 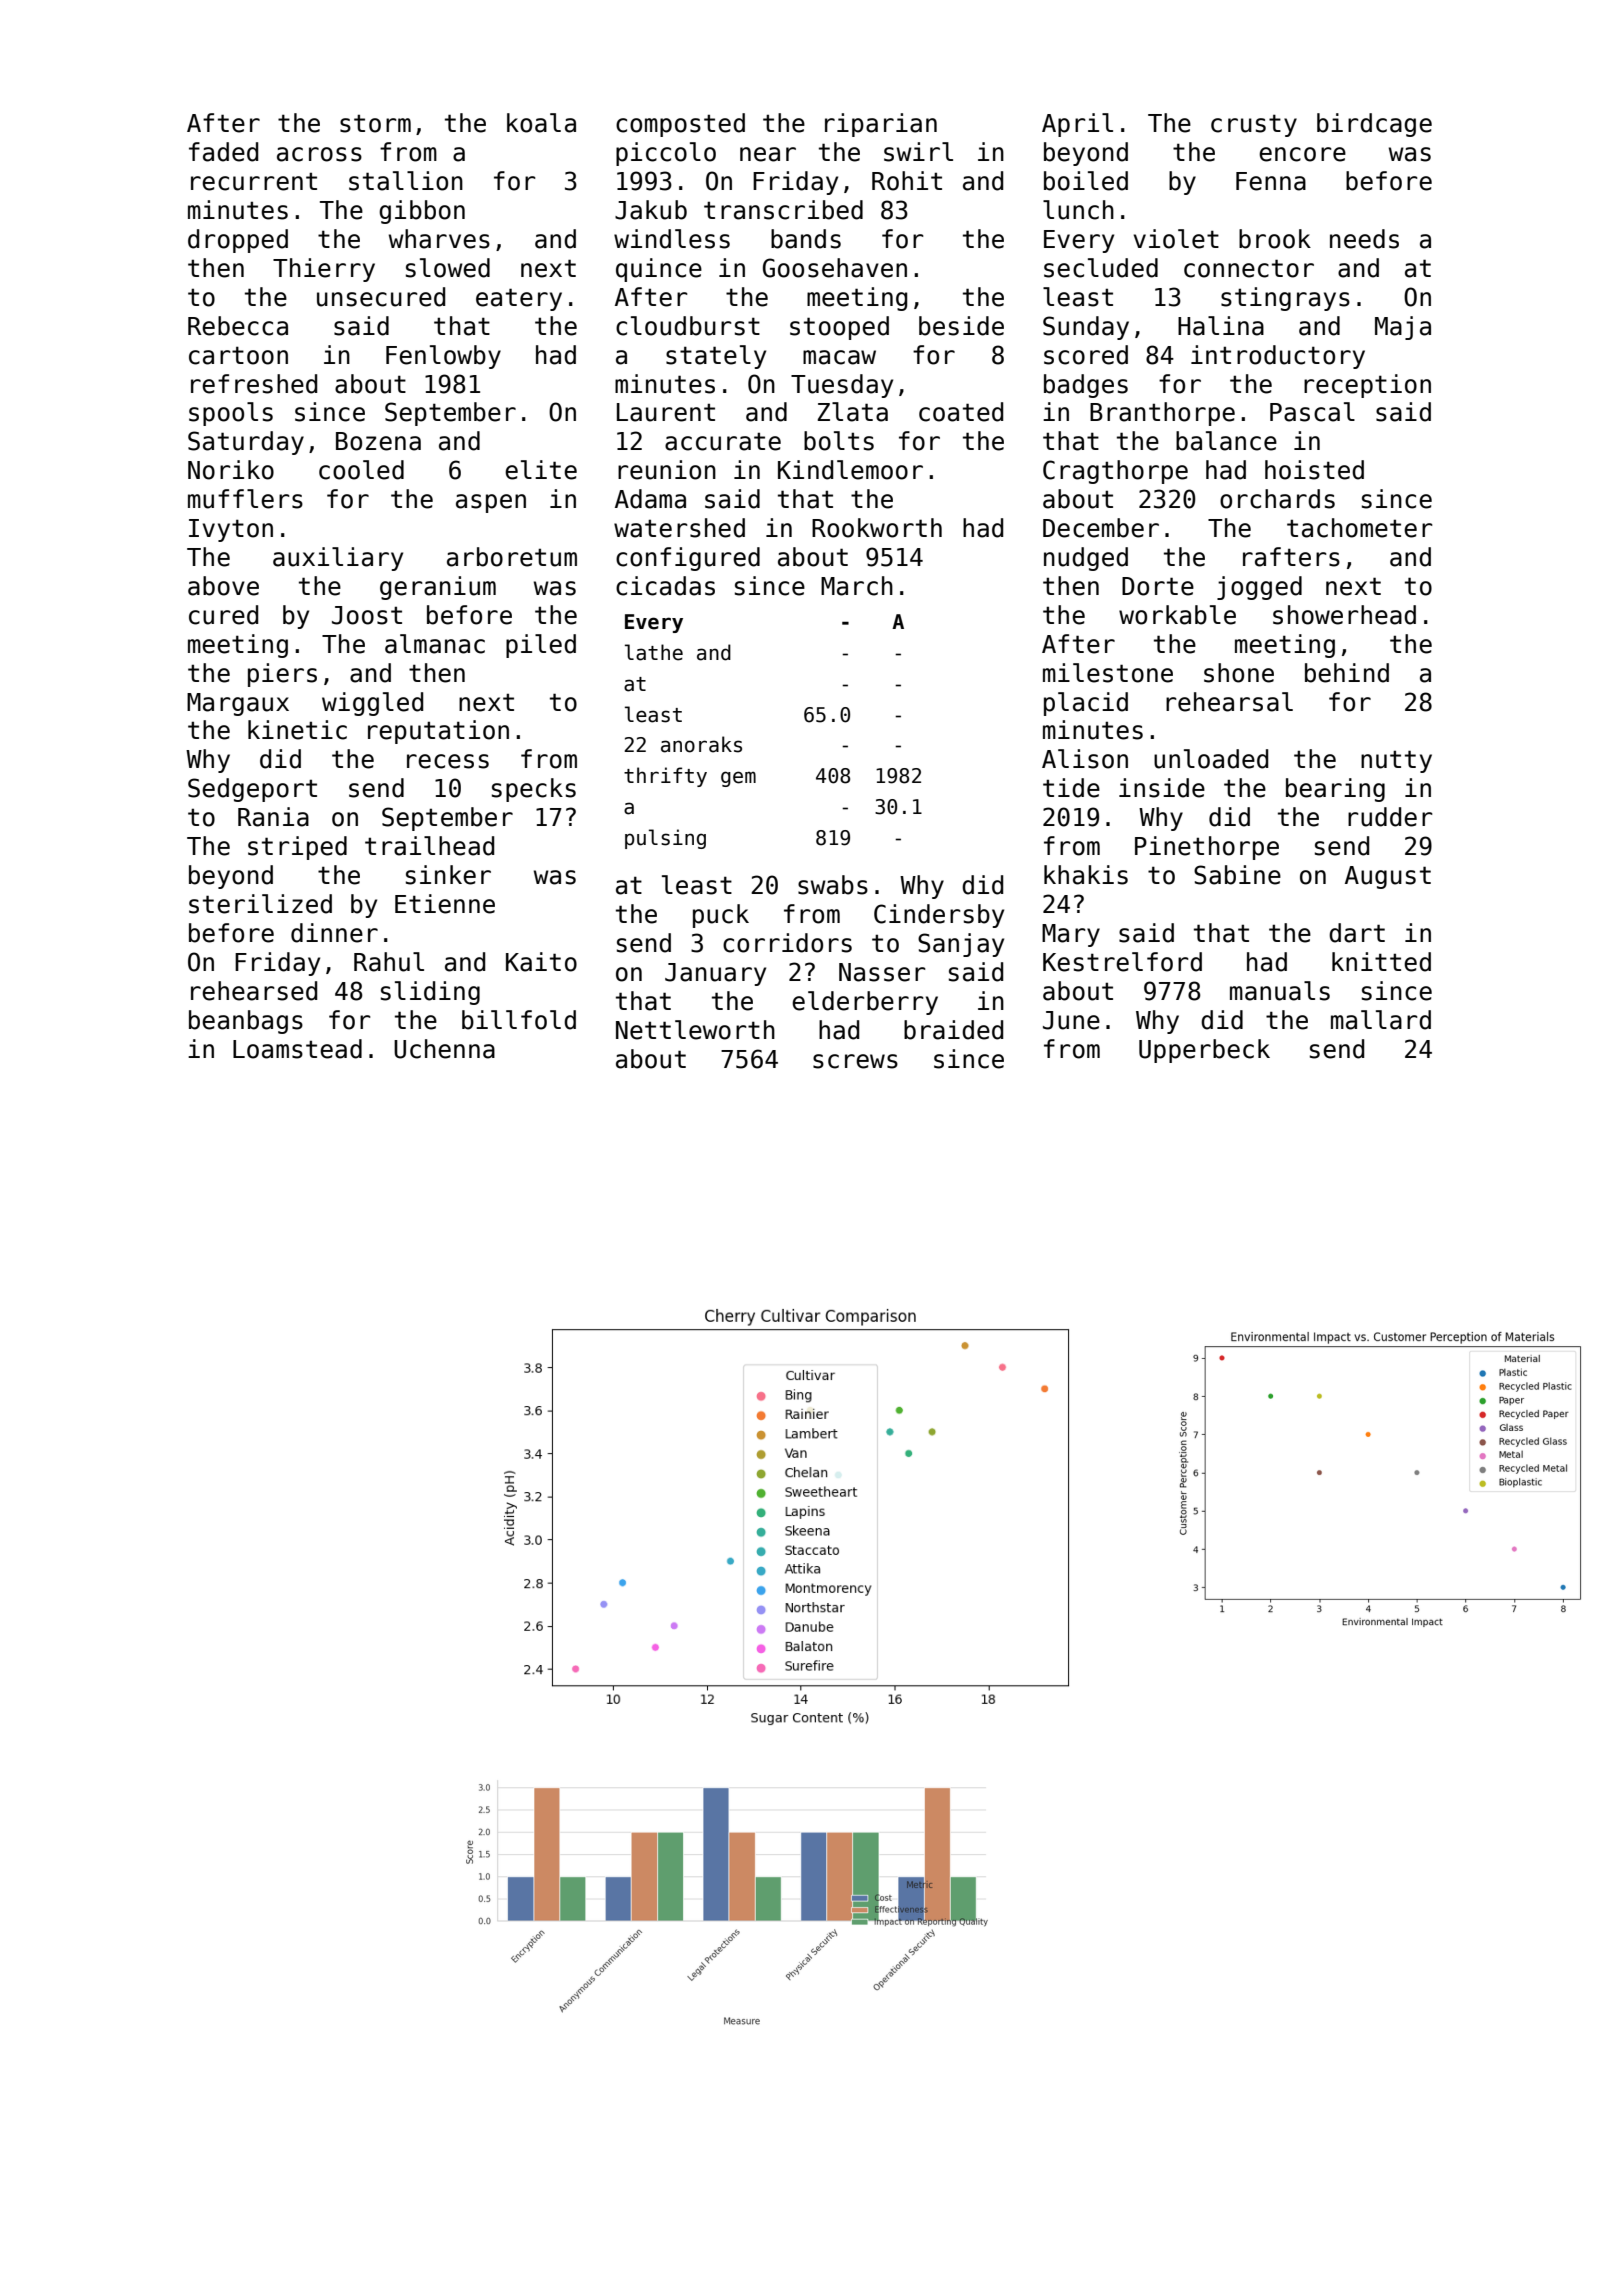 What do you see at coordinates (1204, 1051) in the image?
I see `Upperbeck` at bounding box center [1204, 1051].
